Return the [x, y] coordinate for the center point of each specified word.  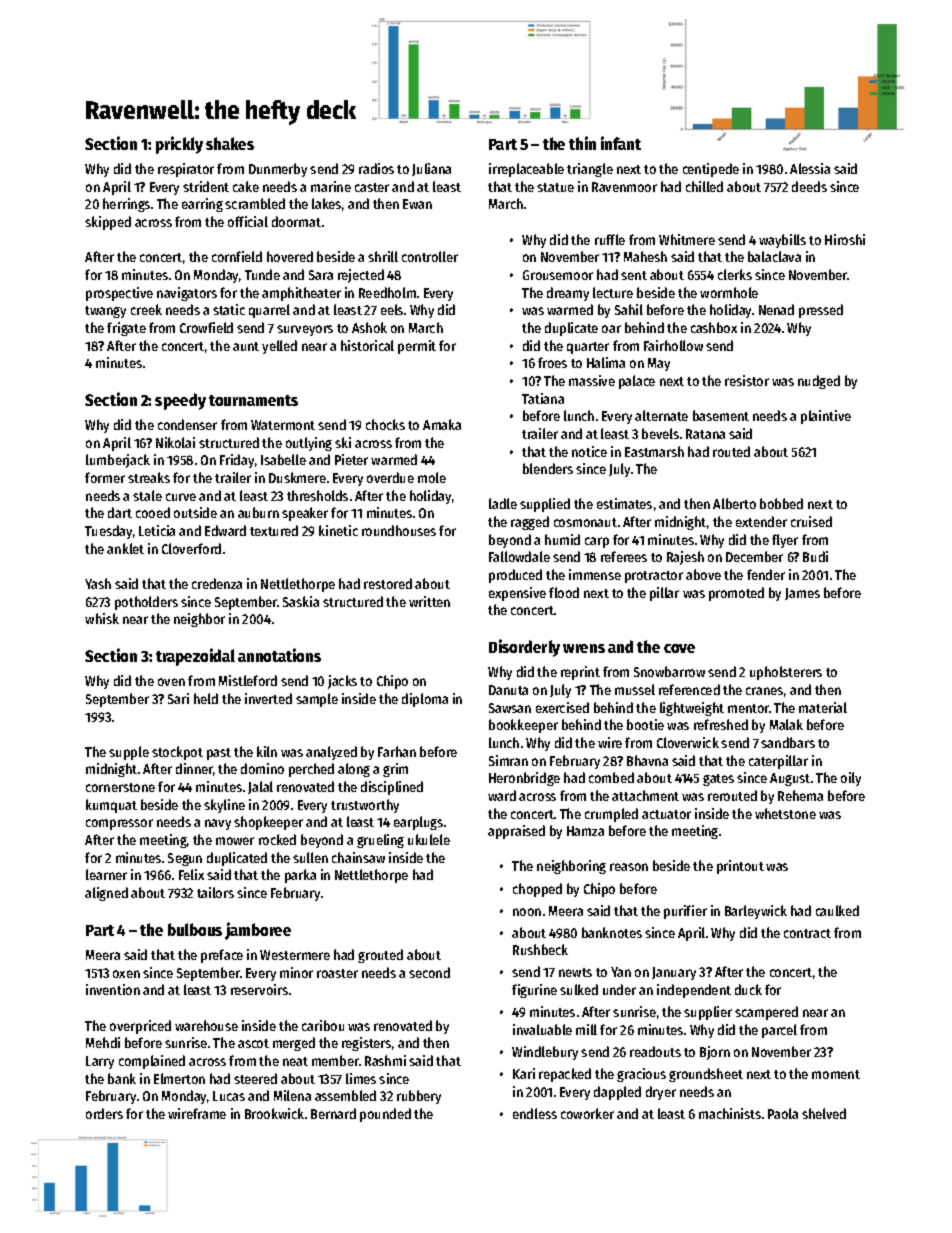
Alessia [810, 168]
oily [851, 779]
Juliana [431, 169]
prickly [179, 145]
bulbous [195, 929]
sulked [579, 989]
